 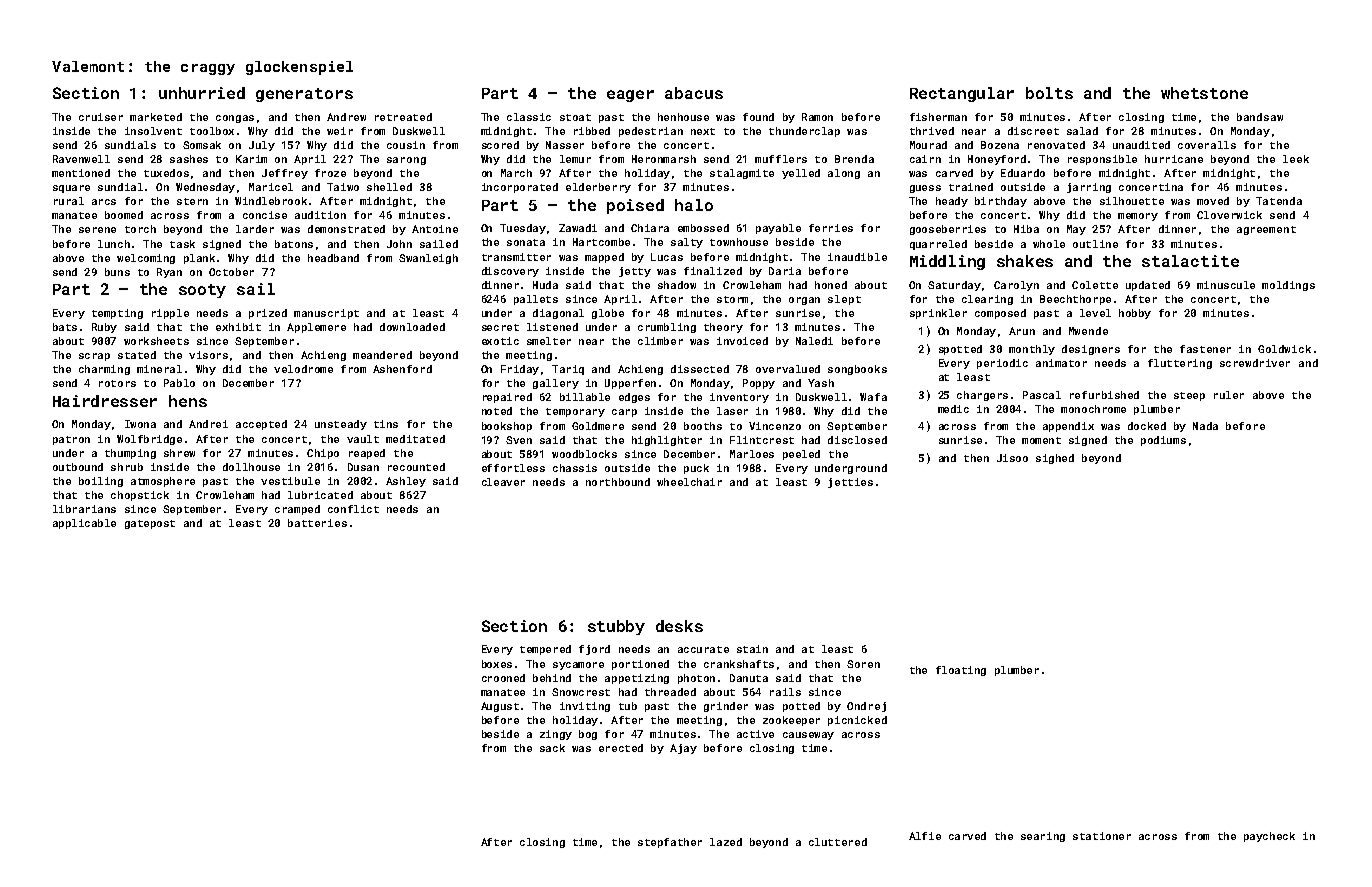 What do you see at coordinates (863, 664) in the document?
I see `Soren` at bounding box center [863, 664].
